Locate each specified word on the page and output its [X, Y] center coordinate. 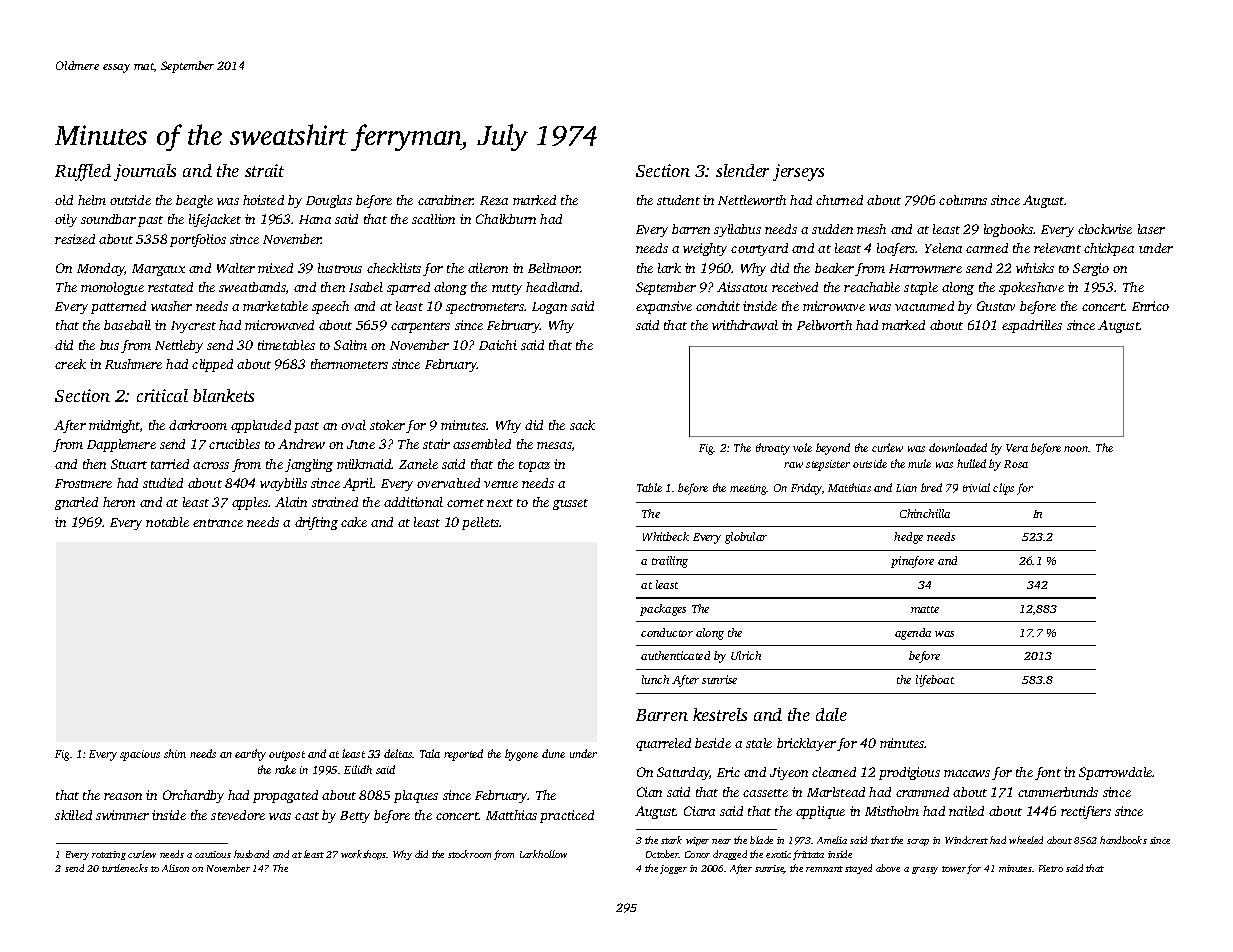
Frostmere [83, 483]
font [1048, 773]
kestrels [720, 714]
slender [742, 170]
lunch [655, 679]
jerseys [798, 172]
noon [1076, 449]
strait [264, 170]
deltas [398, 753]
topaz [534, 466]
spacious [140, 755]
